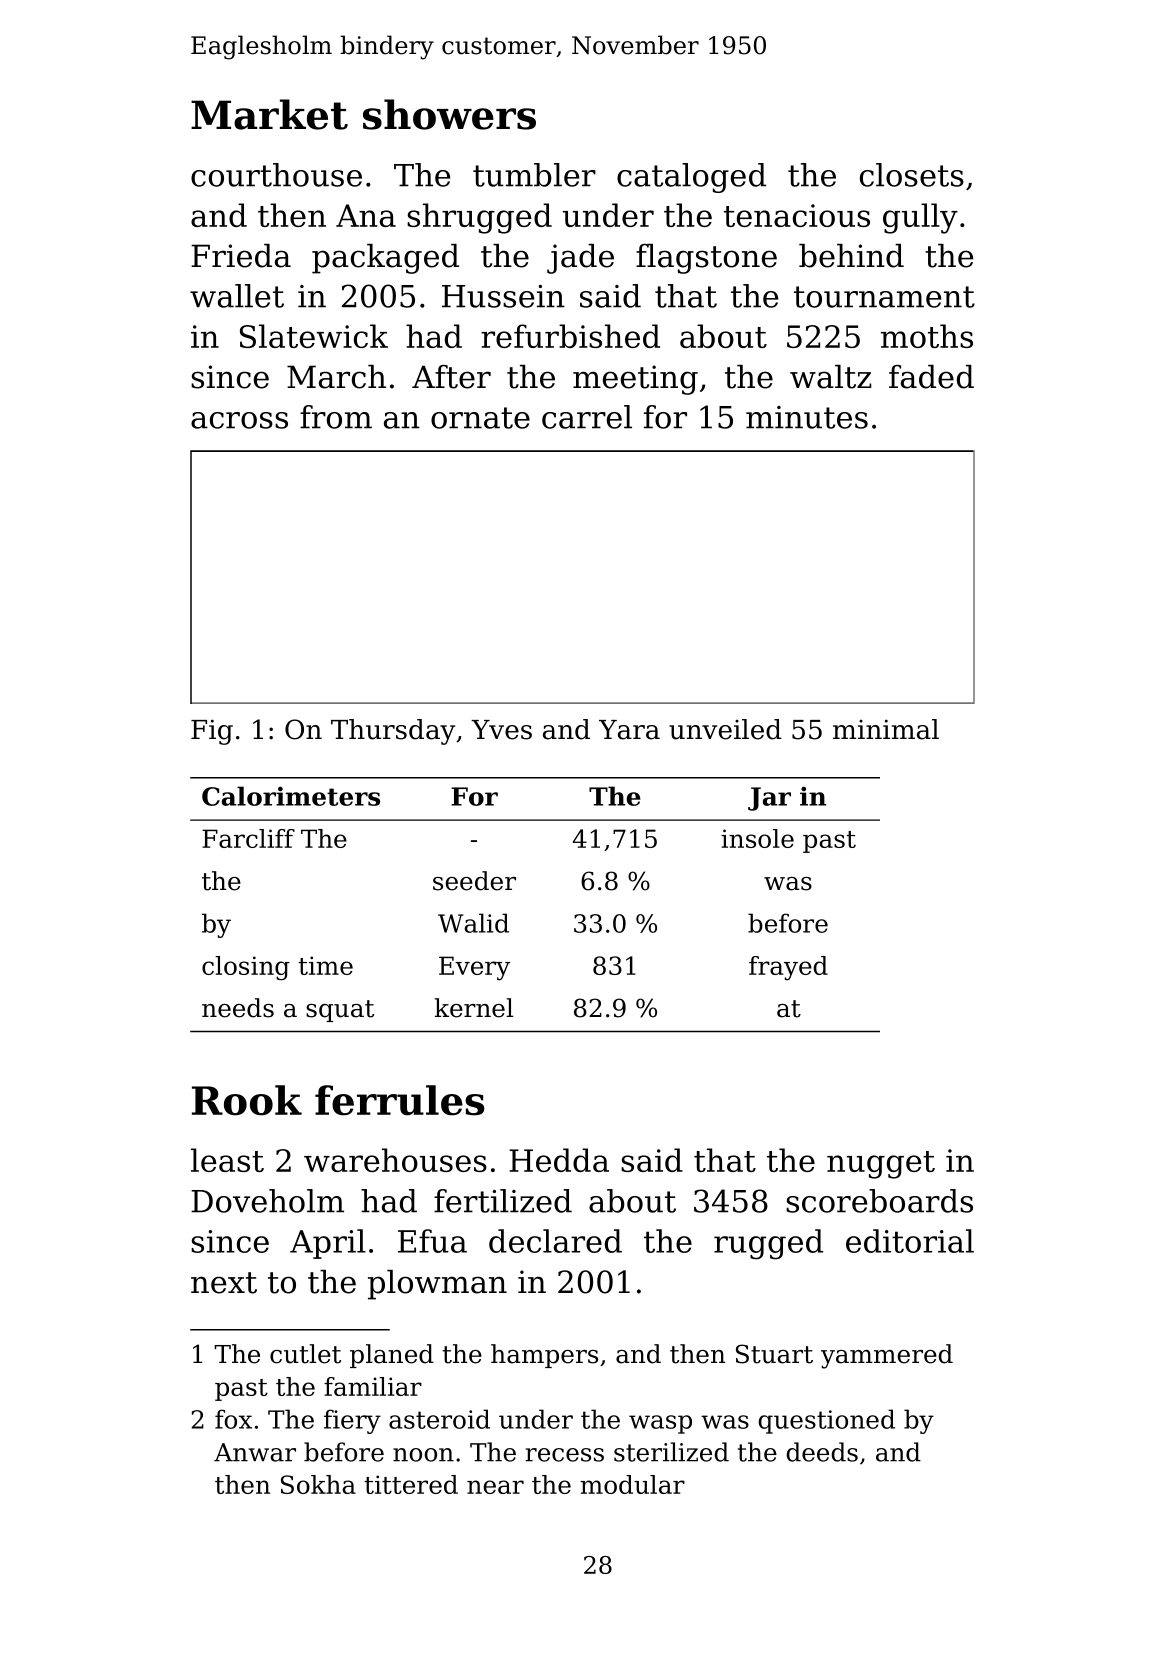  I want to click on gully, so click(920, 218).
